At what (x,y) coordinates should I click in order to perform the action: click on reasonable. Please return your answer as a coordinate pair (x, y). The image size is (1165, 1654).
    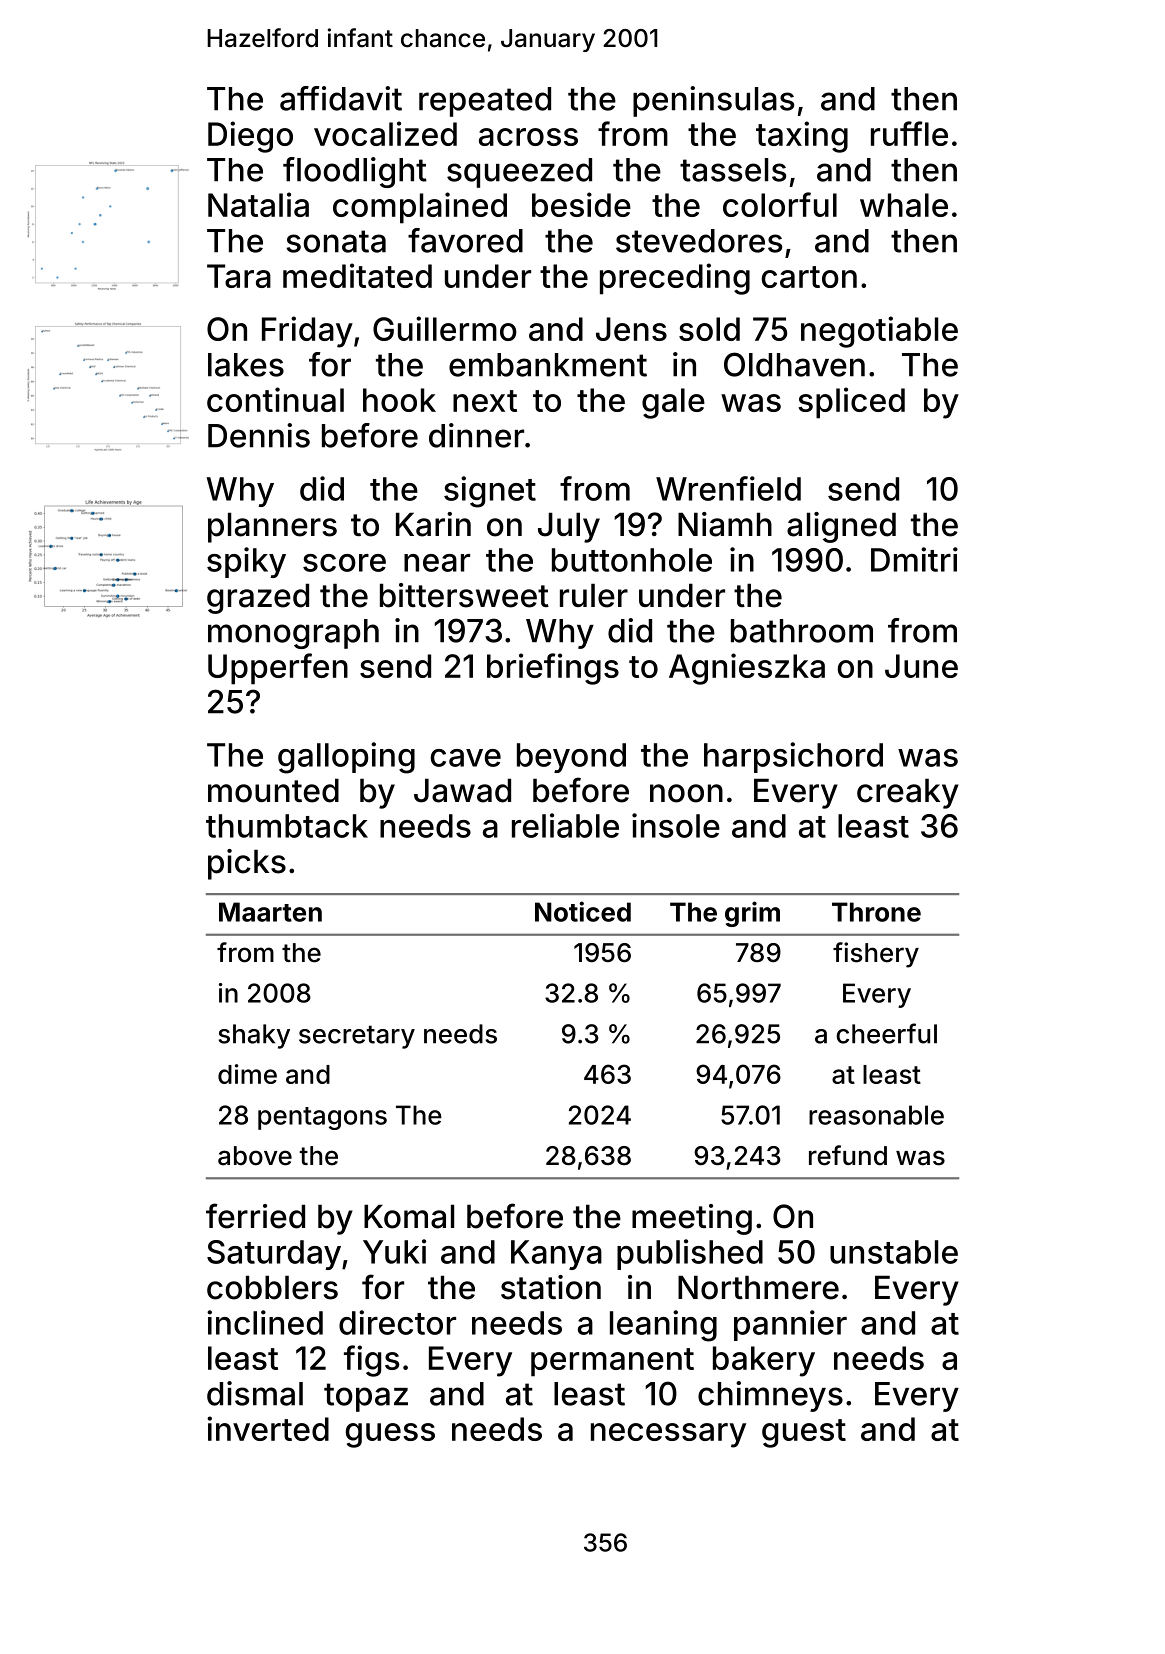
    Looking at the image, I should click on (876, 1115).
